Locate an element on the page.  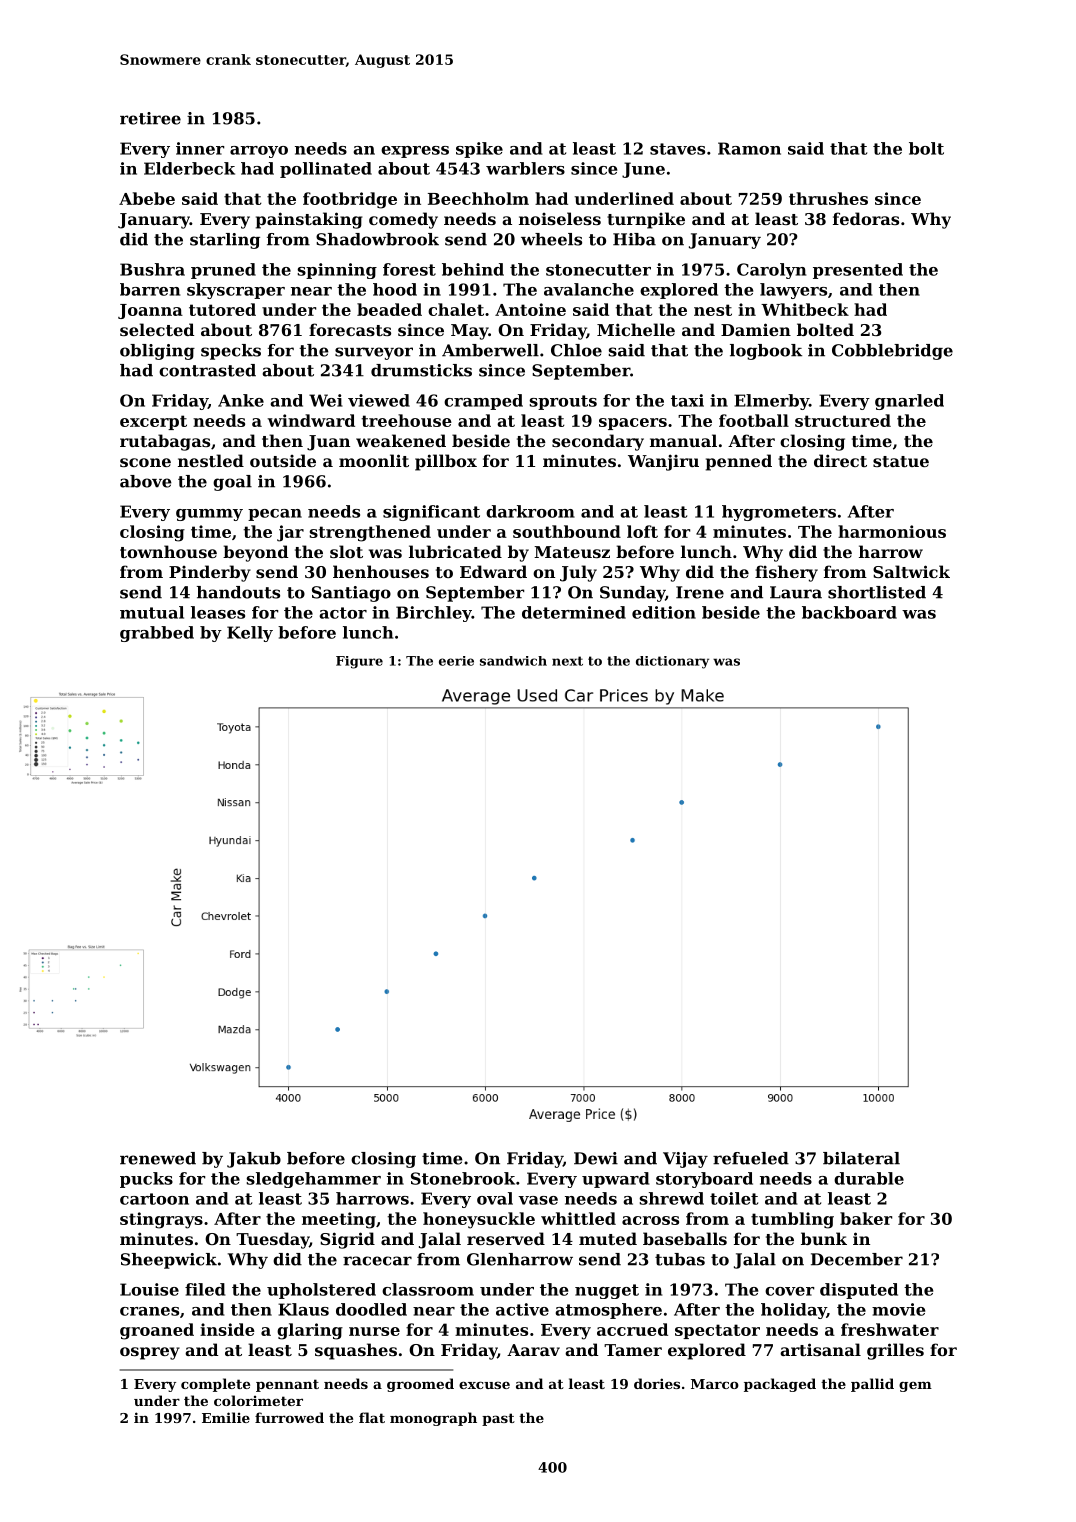
Tamer is located at coordinates (633, 1350).
